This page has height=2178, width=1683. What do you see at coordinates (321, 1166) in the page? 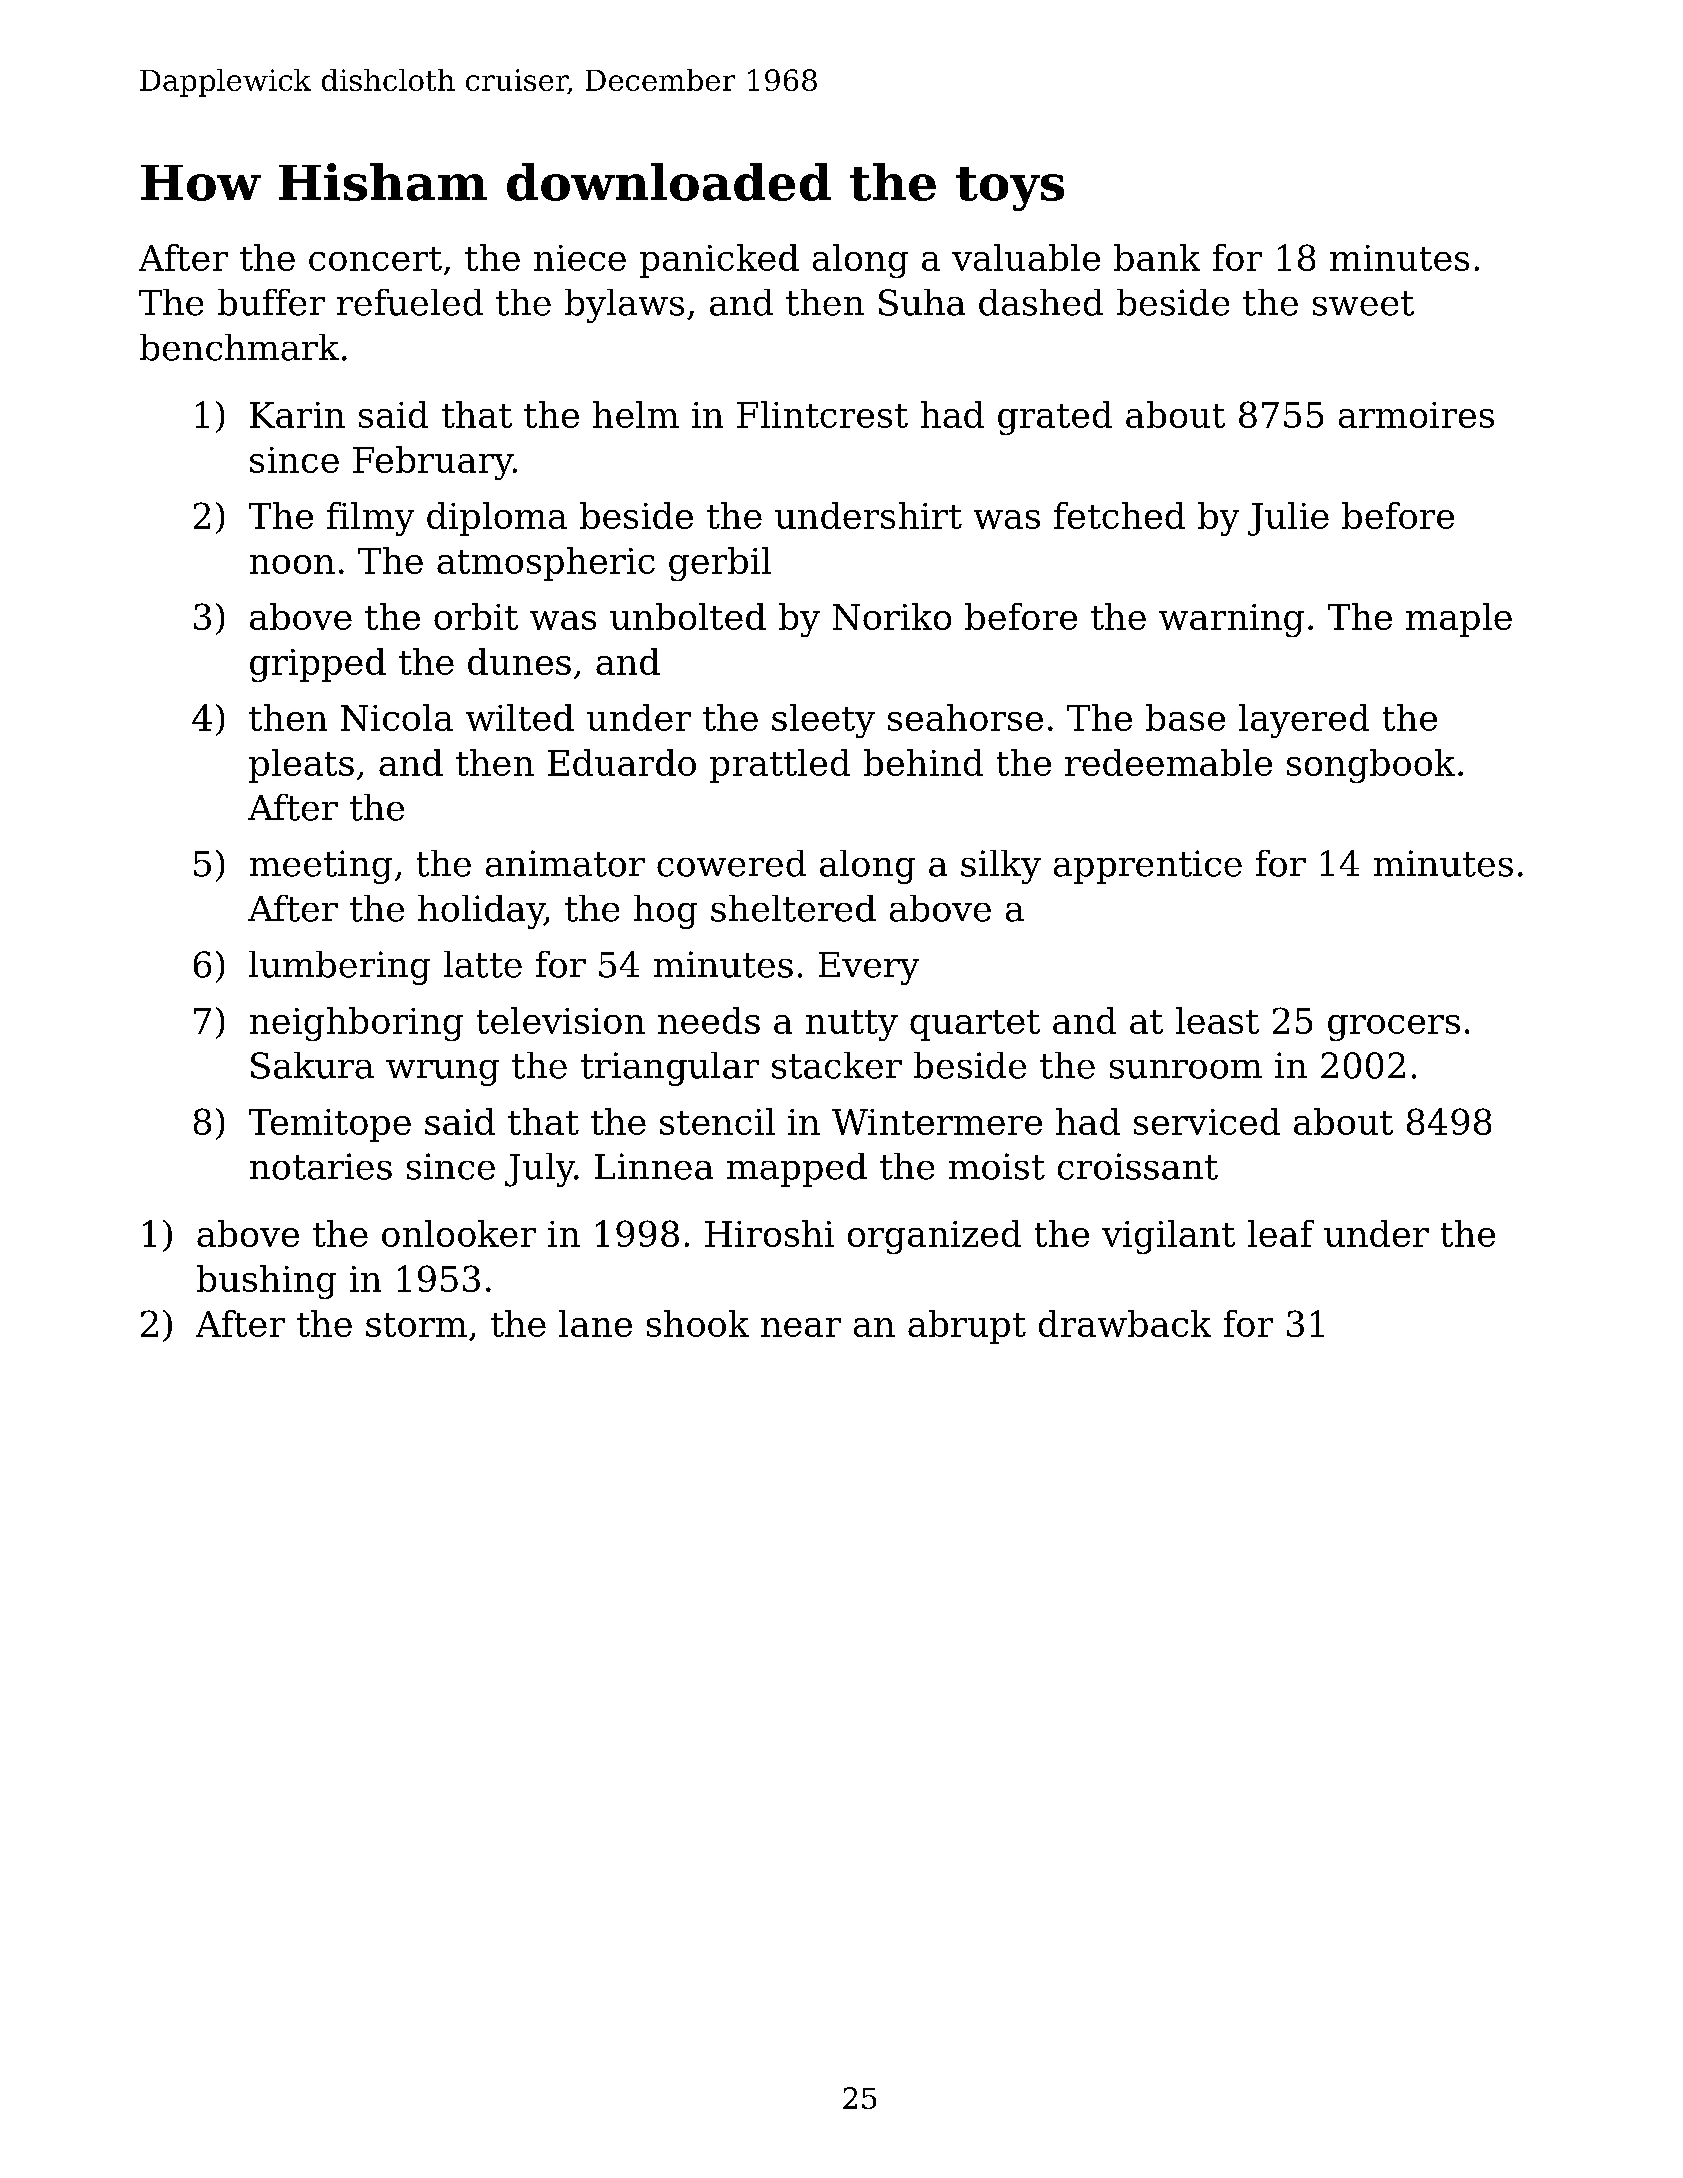
I see `notaries` at bounding box center [321, 1166].
